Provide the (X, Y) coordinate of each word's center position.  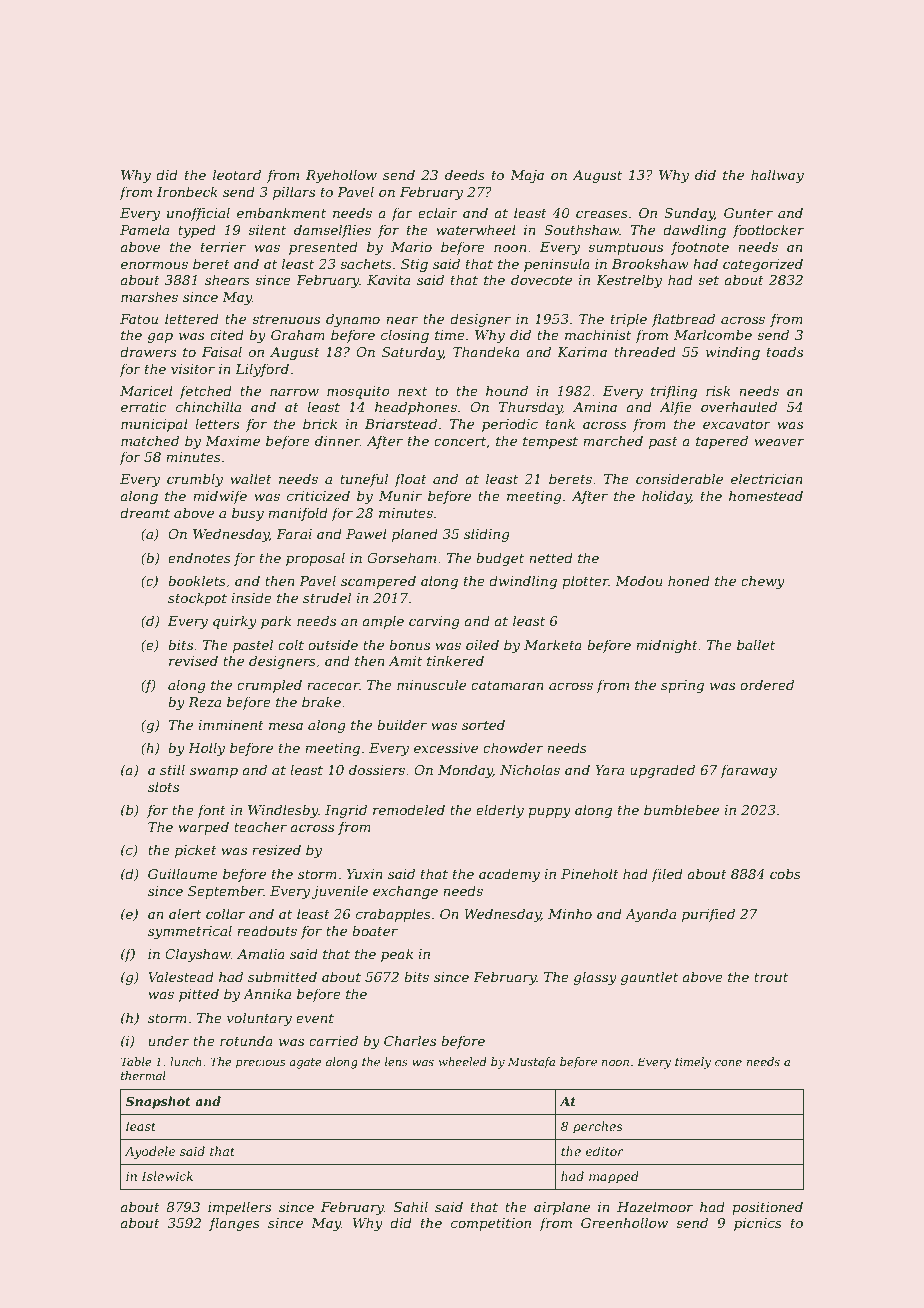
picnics (758, 1224)
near (402, 320)
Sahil (411, 1206)
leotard (237, 174)
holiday (666, 497)
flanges (234, 1224)
